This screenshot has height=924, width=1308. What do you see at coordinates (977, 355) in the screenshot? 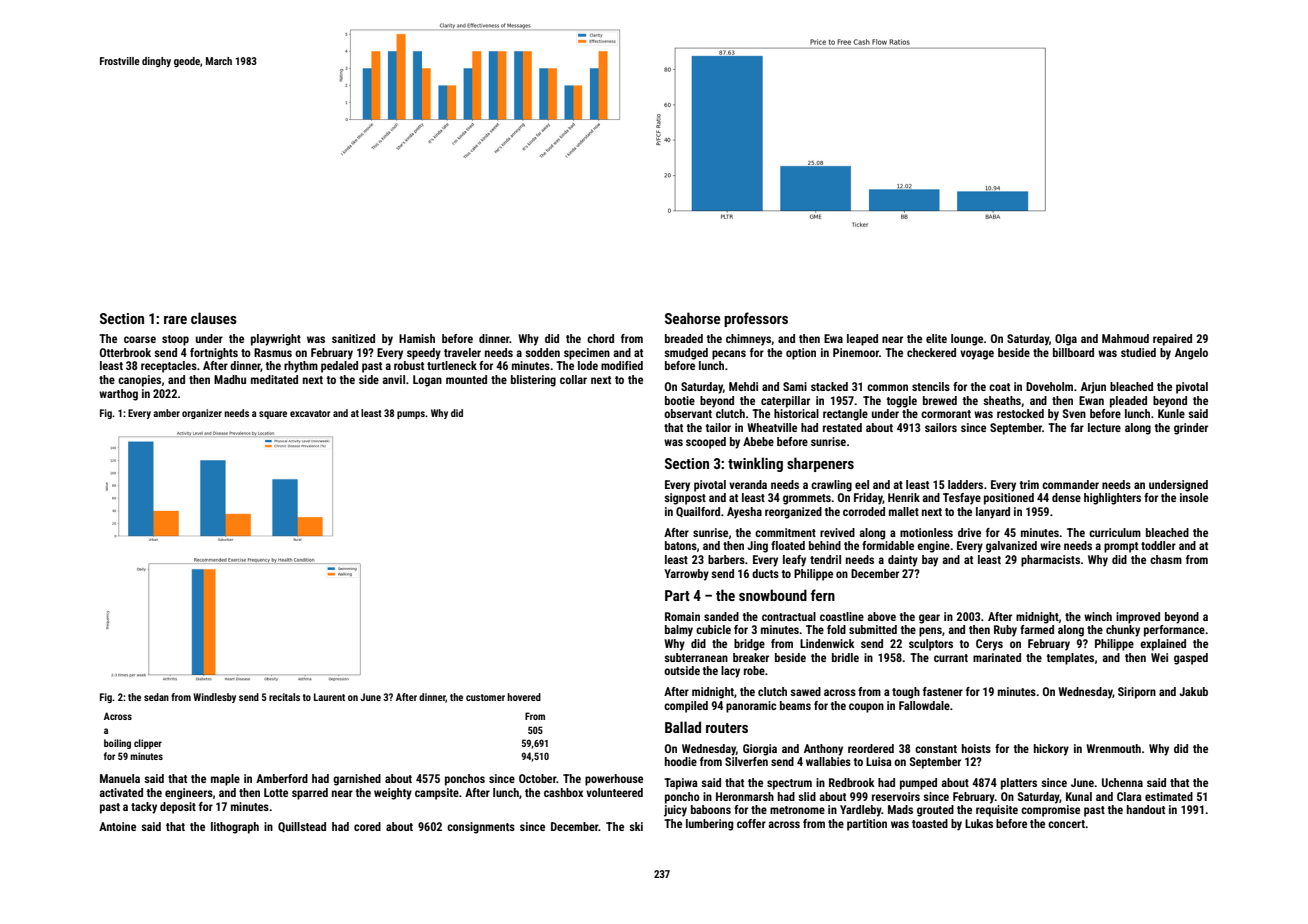
I see `voyage` at bounding box center [977, 355].
